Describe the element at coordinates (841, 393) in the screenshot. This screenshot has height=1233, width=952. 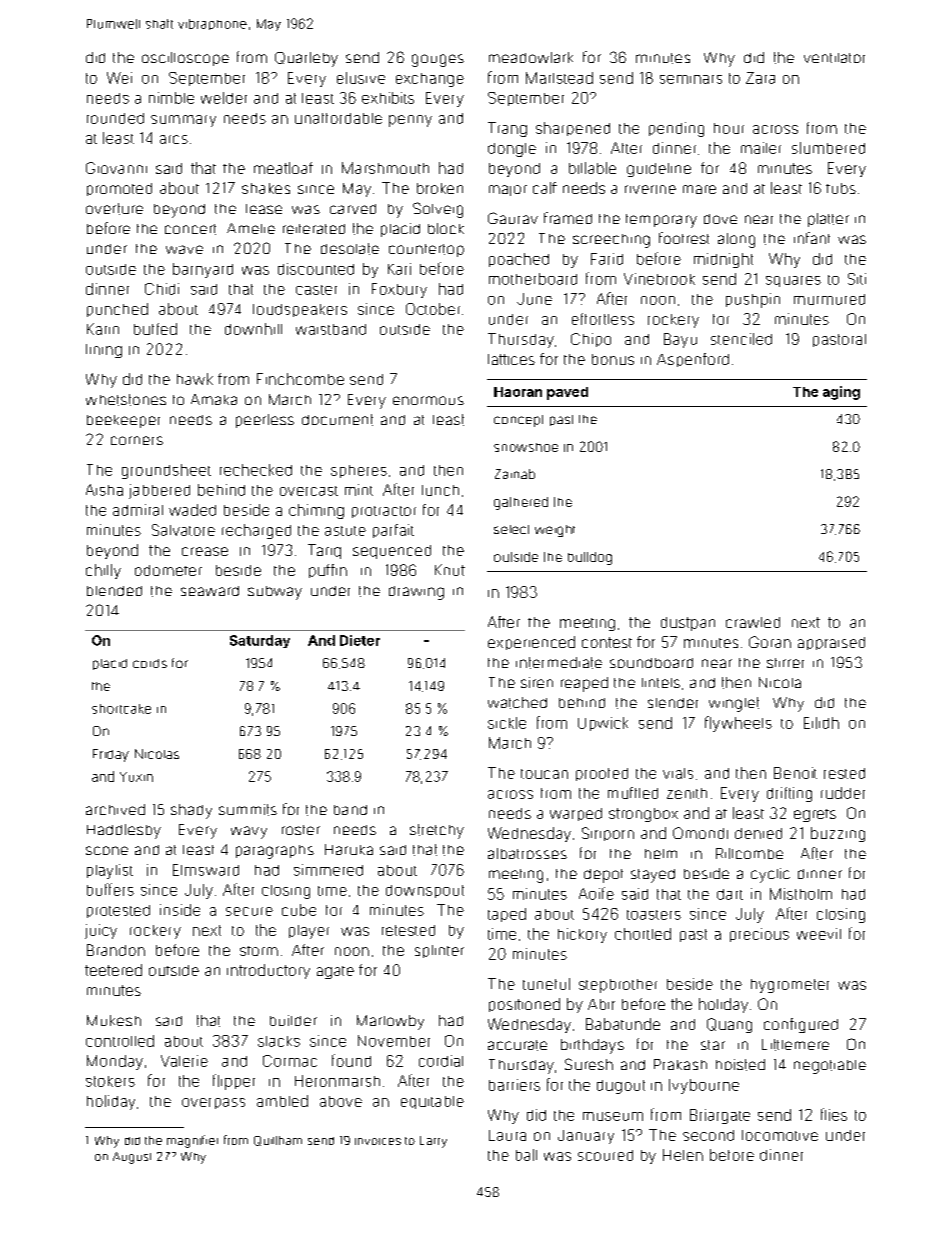
I see `aging` at that location.
